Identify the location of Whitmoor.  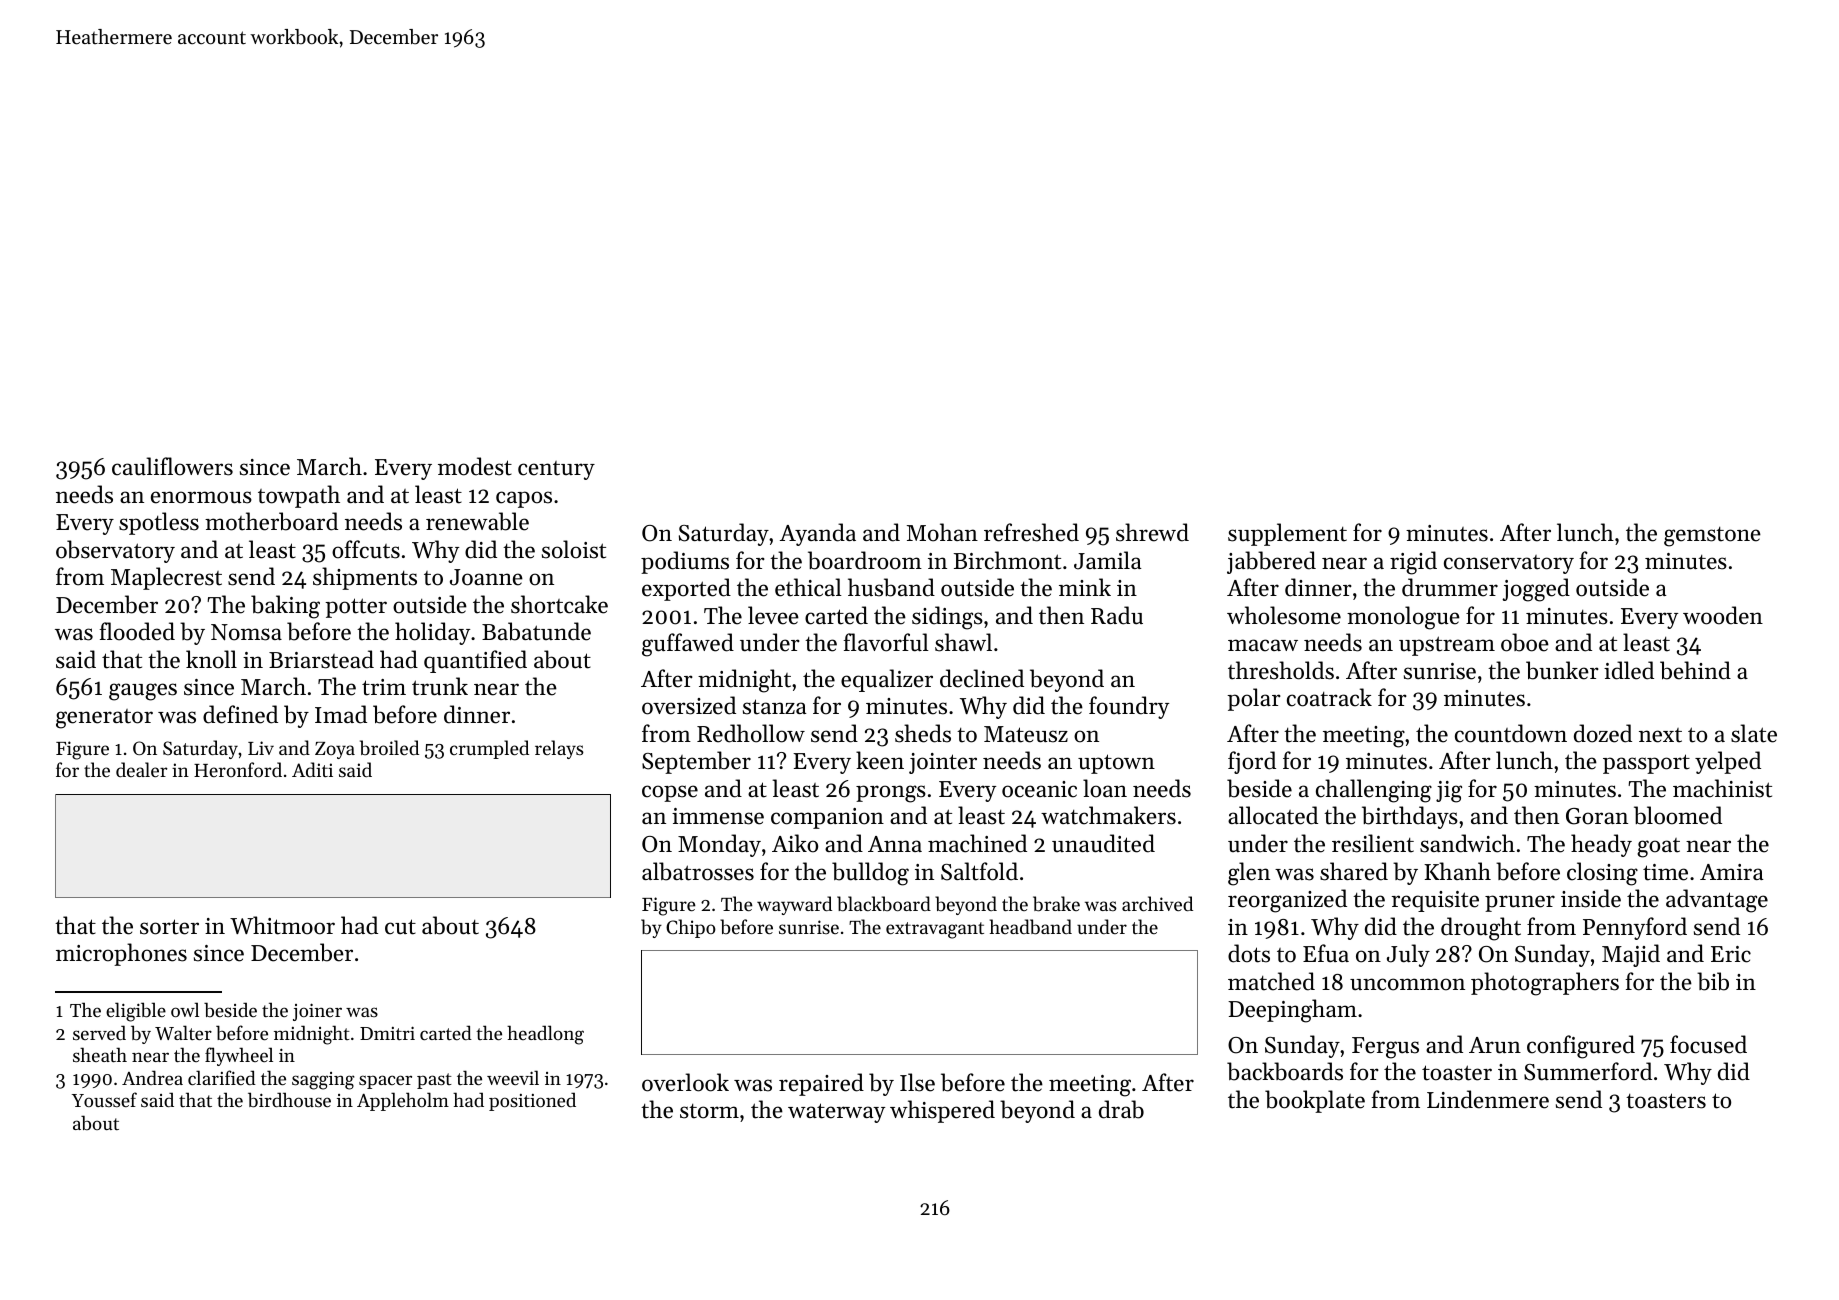
(282, 925).
